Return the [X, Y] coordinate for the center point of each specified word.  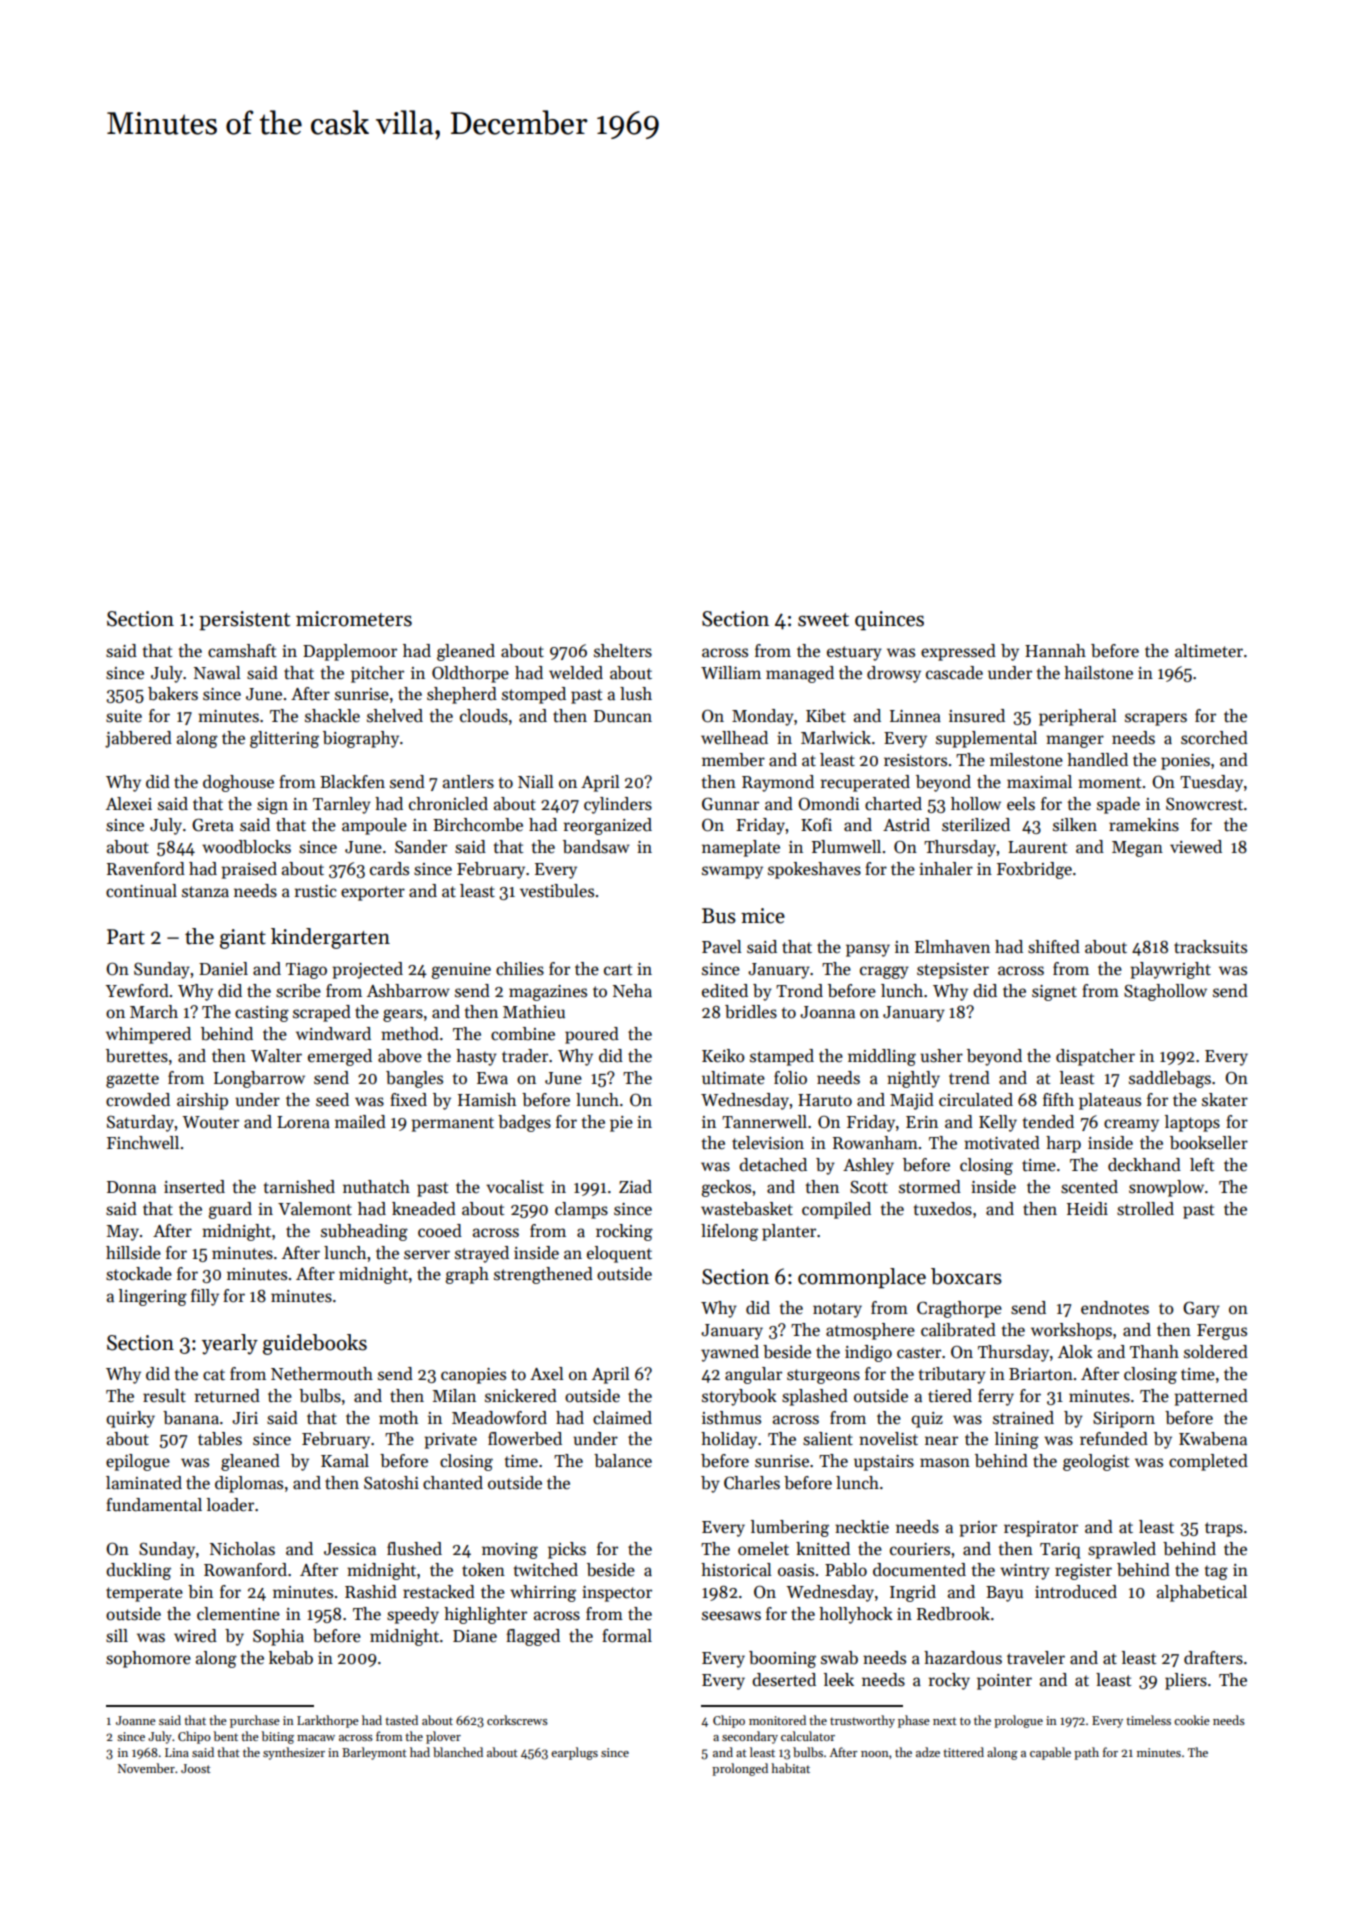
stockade [139, 1274]
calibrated [958, 1330]
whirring [543, 1593]
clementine [238, 1614]
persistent [244, 621]
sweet [823, 620]
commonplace [862, 1278]
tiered [950, 1396]
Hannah [1055, 651]
